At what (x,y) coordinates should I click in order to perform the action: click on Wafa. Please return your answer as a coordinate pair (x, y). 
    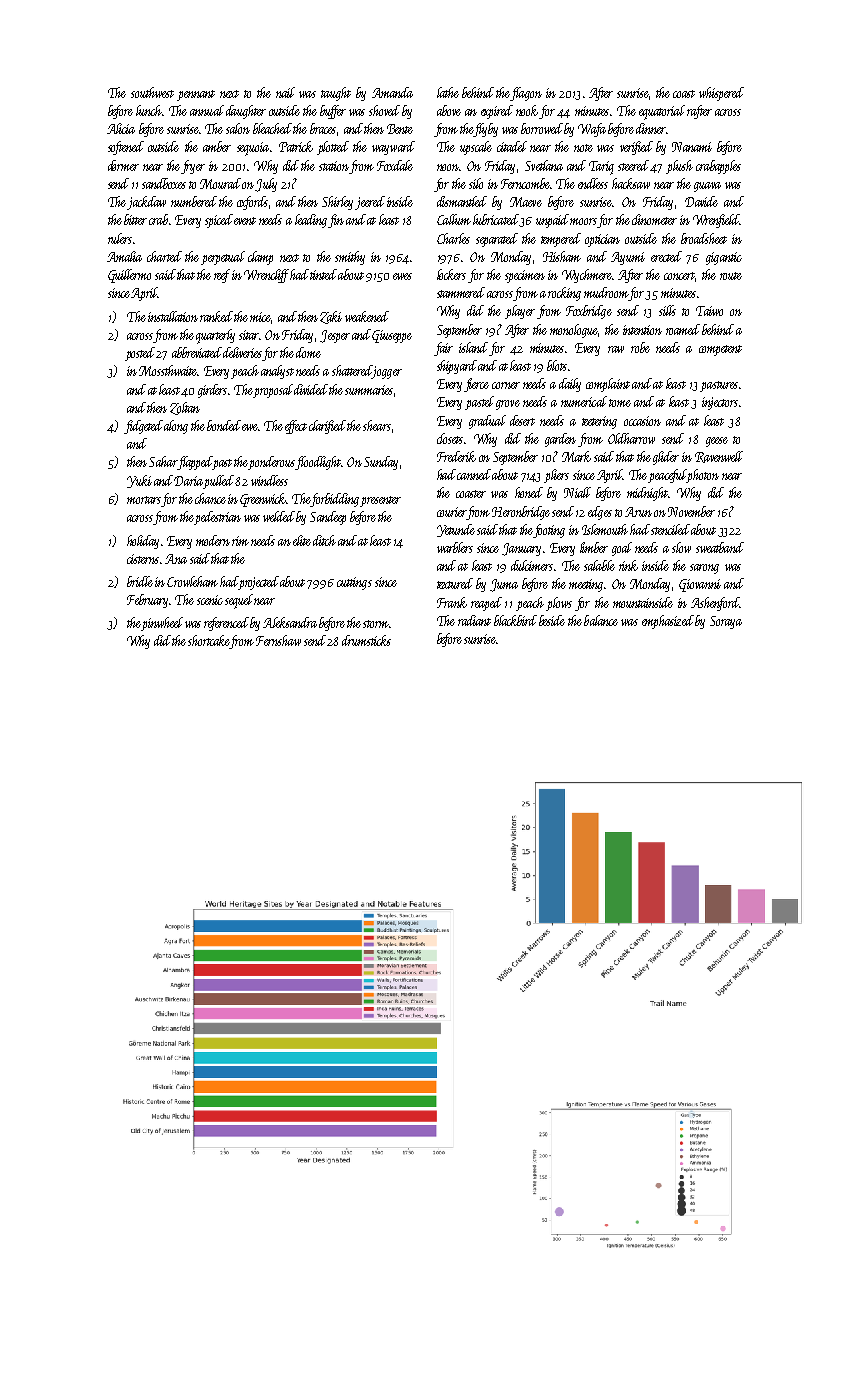
    Looking at the image, I should click on (592, 130).
